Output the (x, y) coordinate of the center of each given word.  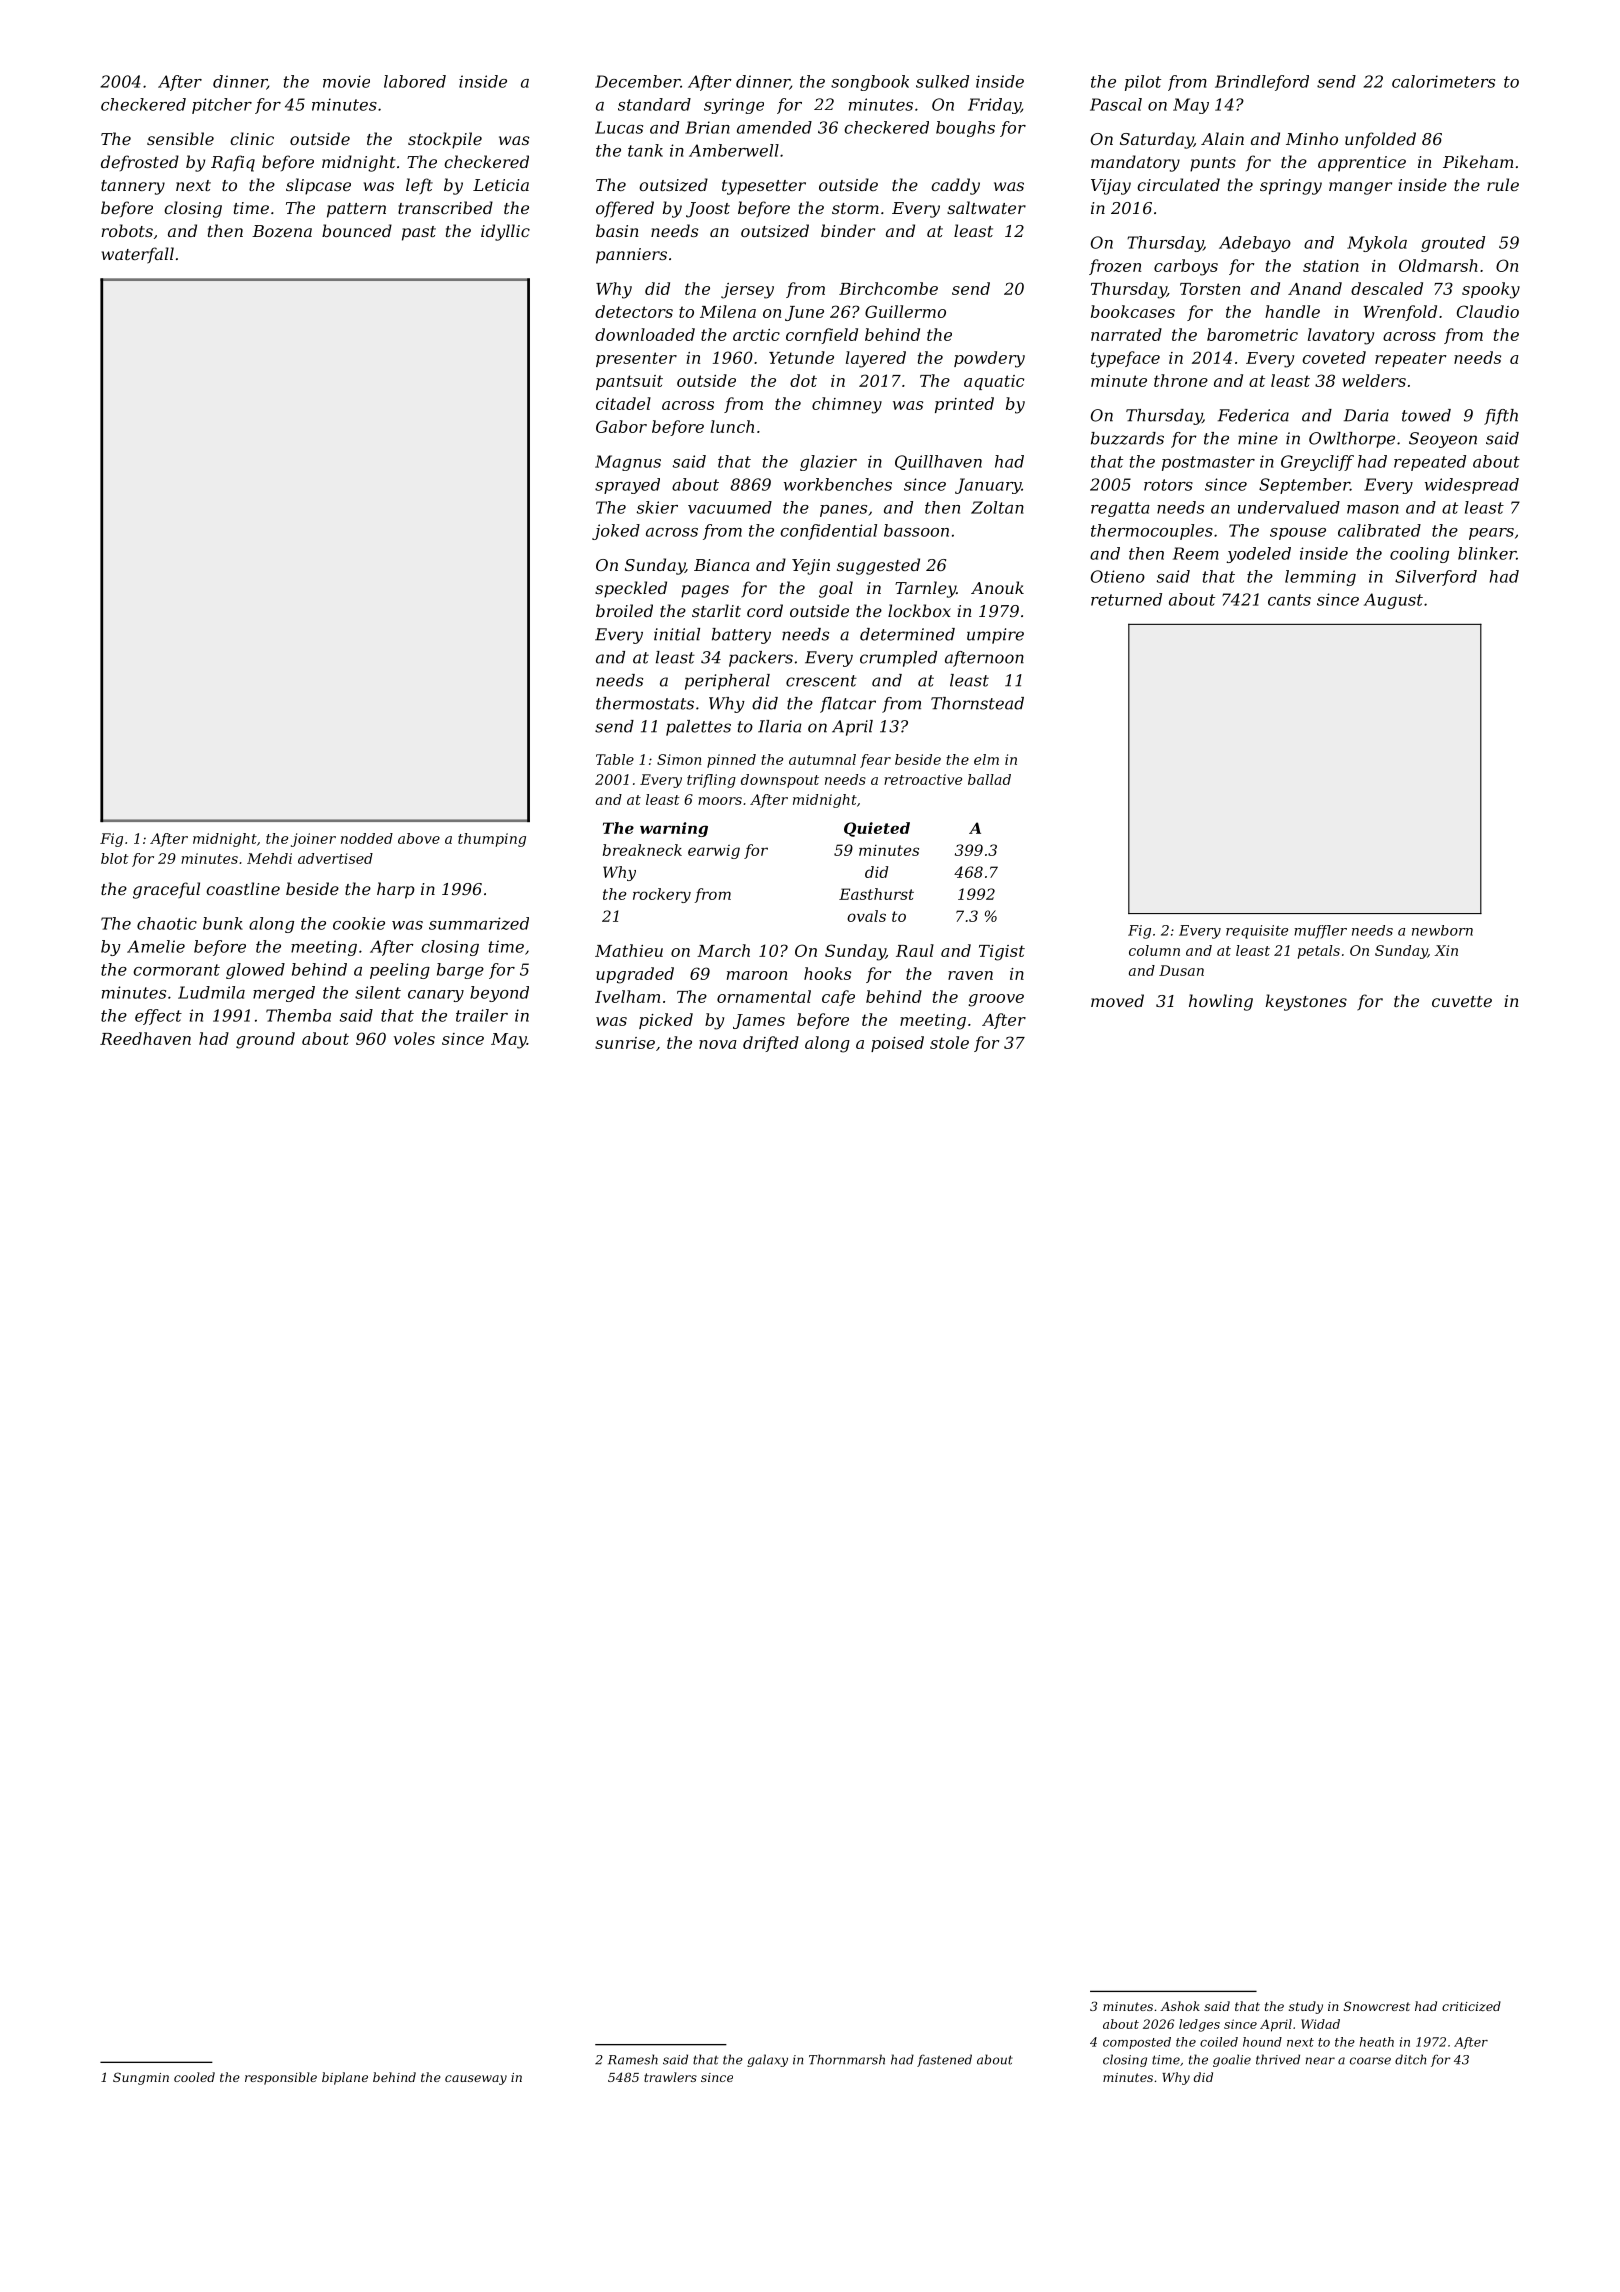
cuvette (1462, 1001)
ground (265, 1040)
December (637, 81)
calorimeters (1443, 81)
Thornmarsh (847, 2059)
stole (949, 1042)
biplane (345, 2078)
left (419, 186)
